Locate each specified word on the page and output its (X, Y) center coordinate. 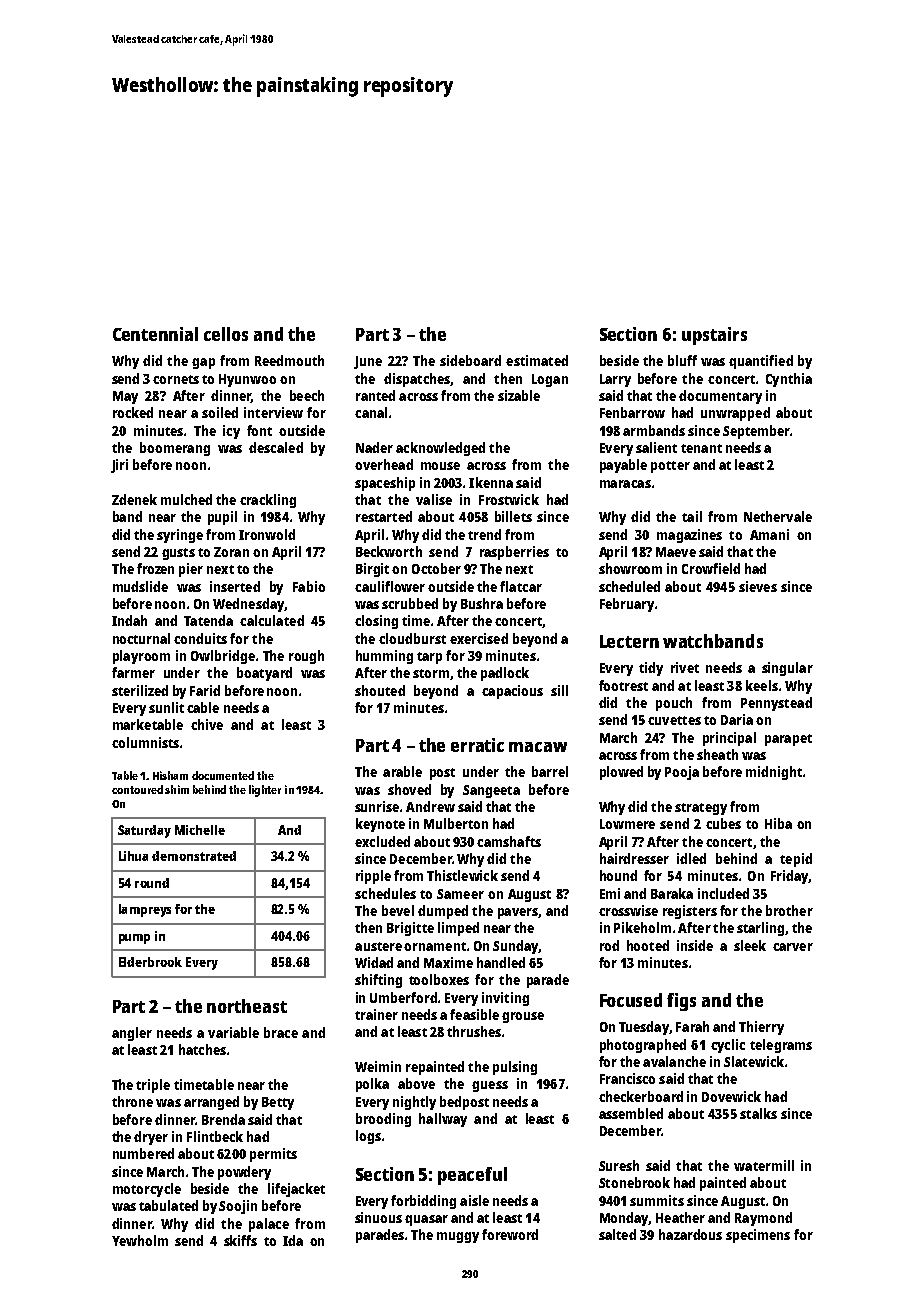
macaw (538, 747)
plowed (621, 773)
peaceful (472, 1176)
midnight (774, 773)
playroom (141, 657)
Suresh (619, 1165)
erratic (477, 745)
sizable (519, 395)
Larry (615, 380)
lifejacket (296, 1190)
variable (233, 1032)
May (125, 397)
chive (207, 724)
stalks (758, 1113)
